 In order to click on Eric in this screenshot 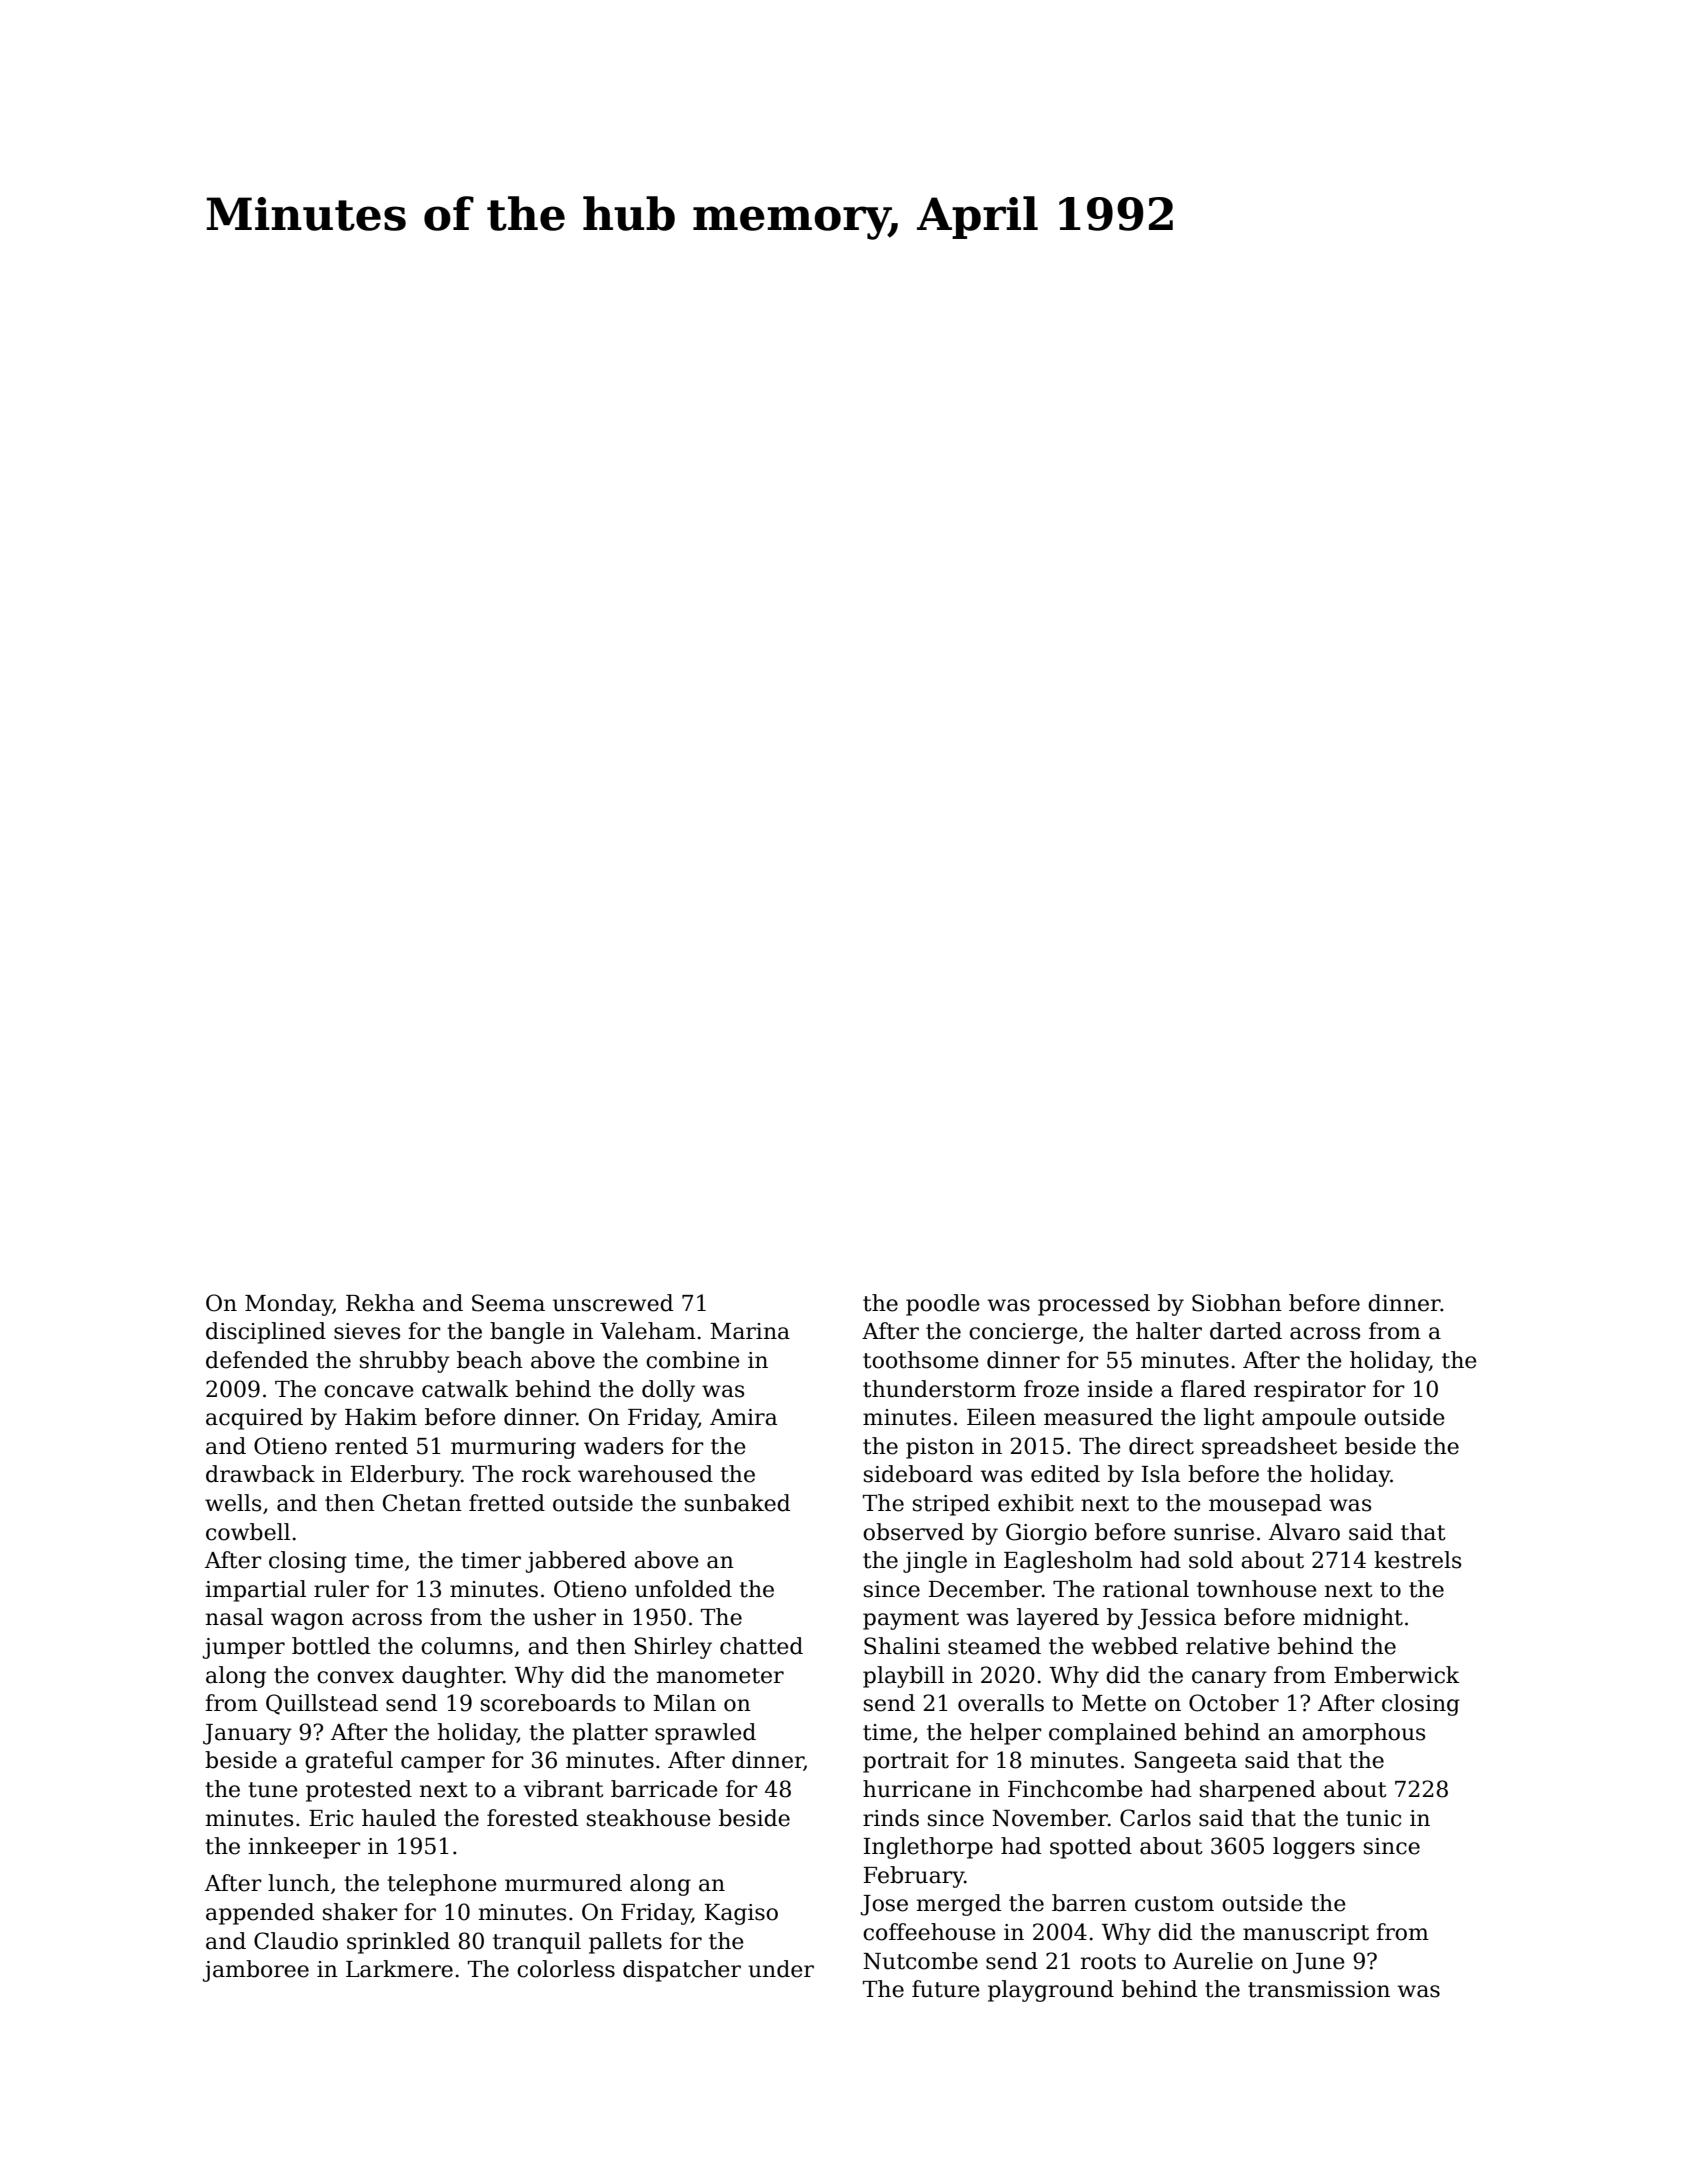, I will do `click(331, 1818)`.
